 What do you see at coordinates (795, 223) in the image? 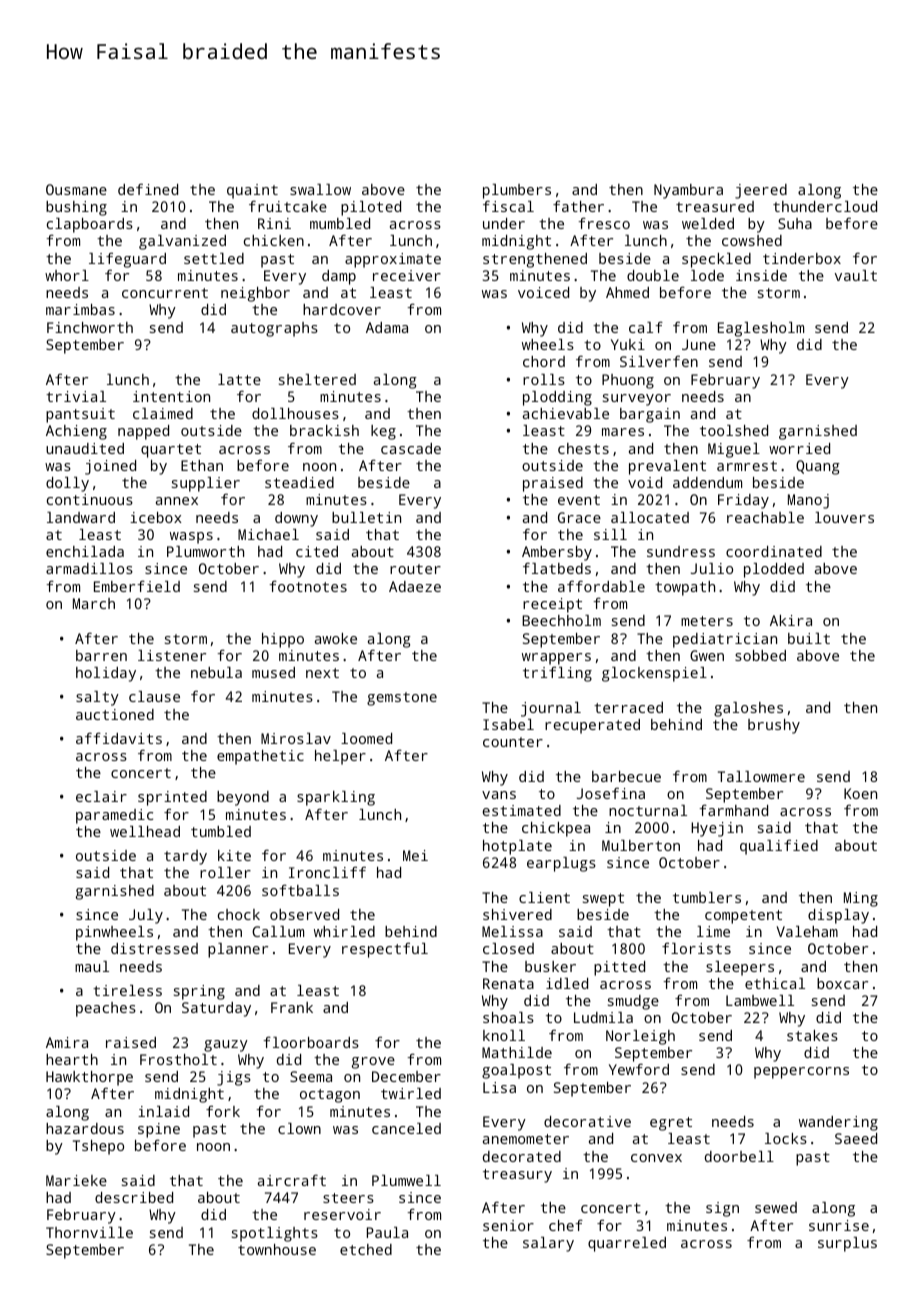
I see `Suha` at bounding box center [795, 223].
